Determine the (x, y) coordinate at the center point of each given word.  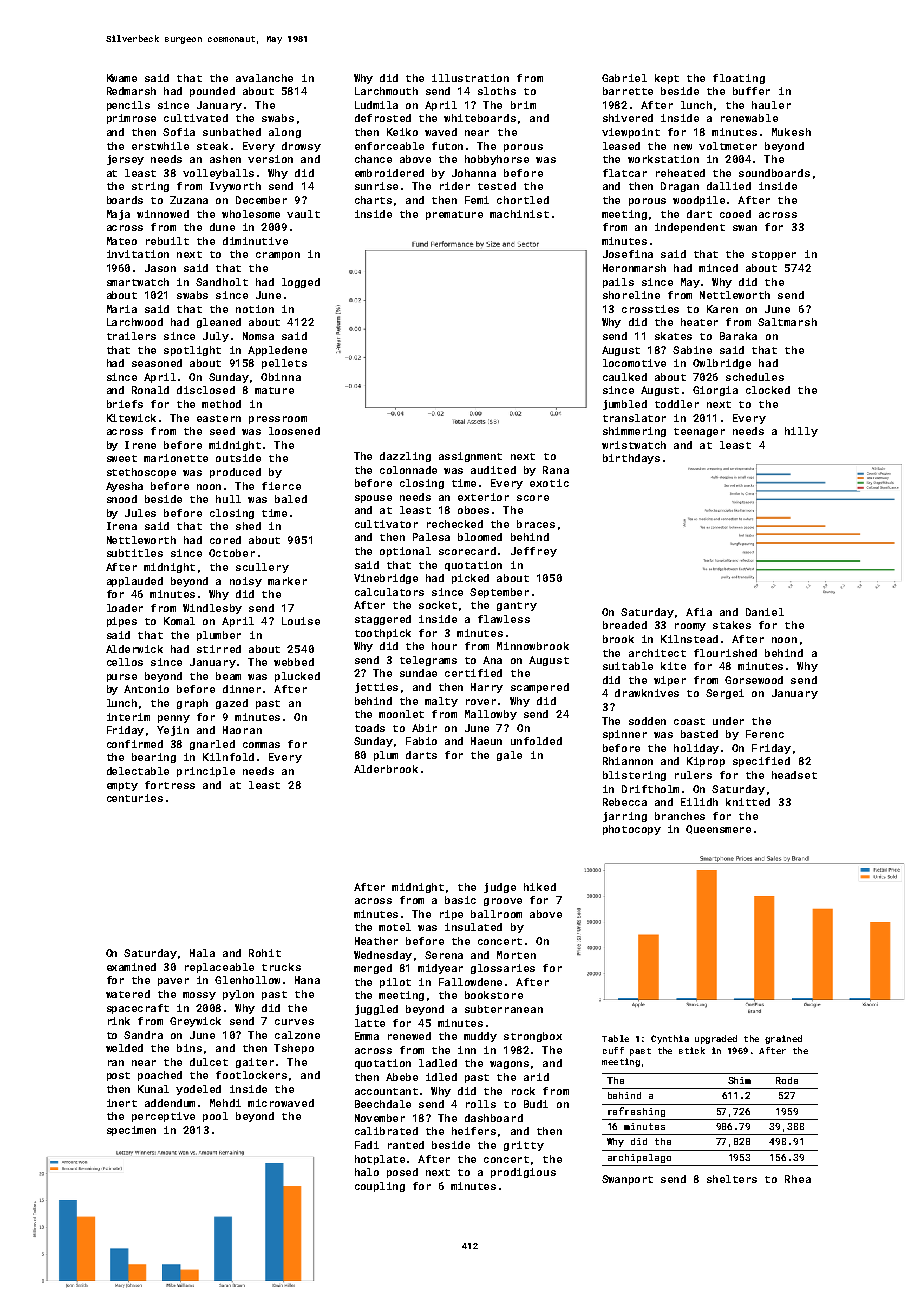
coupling (380, 1187)
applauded (135, 582)
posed (402, 1173)
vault (303, 214)
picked (470, 579)
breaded (625, 625)
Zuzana (189, 200)
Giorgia (715, 391)
